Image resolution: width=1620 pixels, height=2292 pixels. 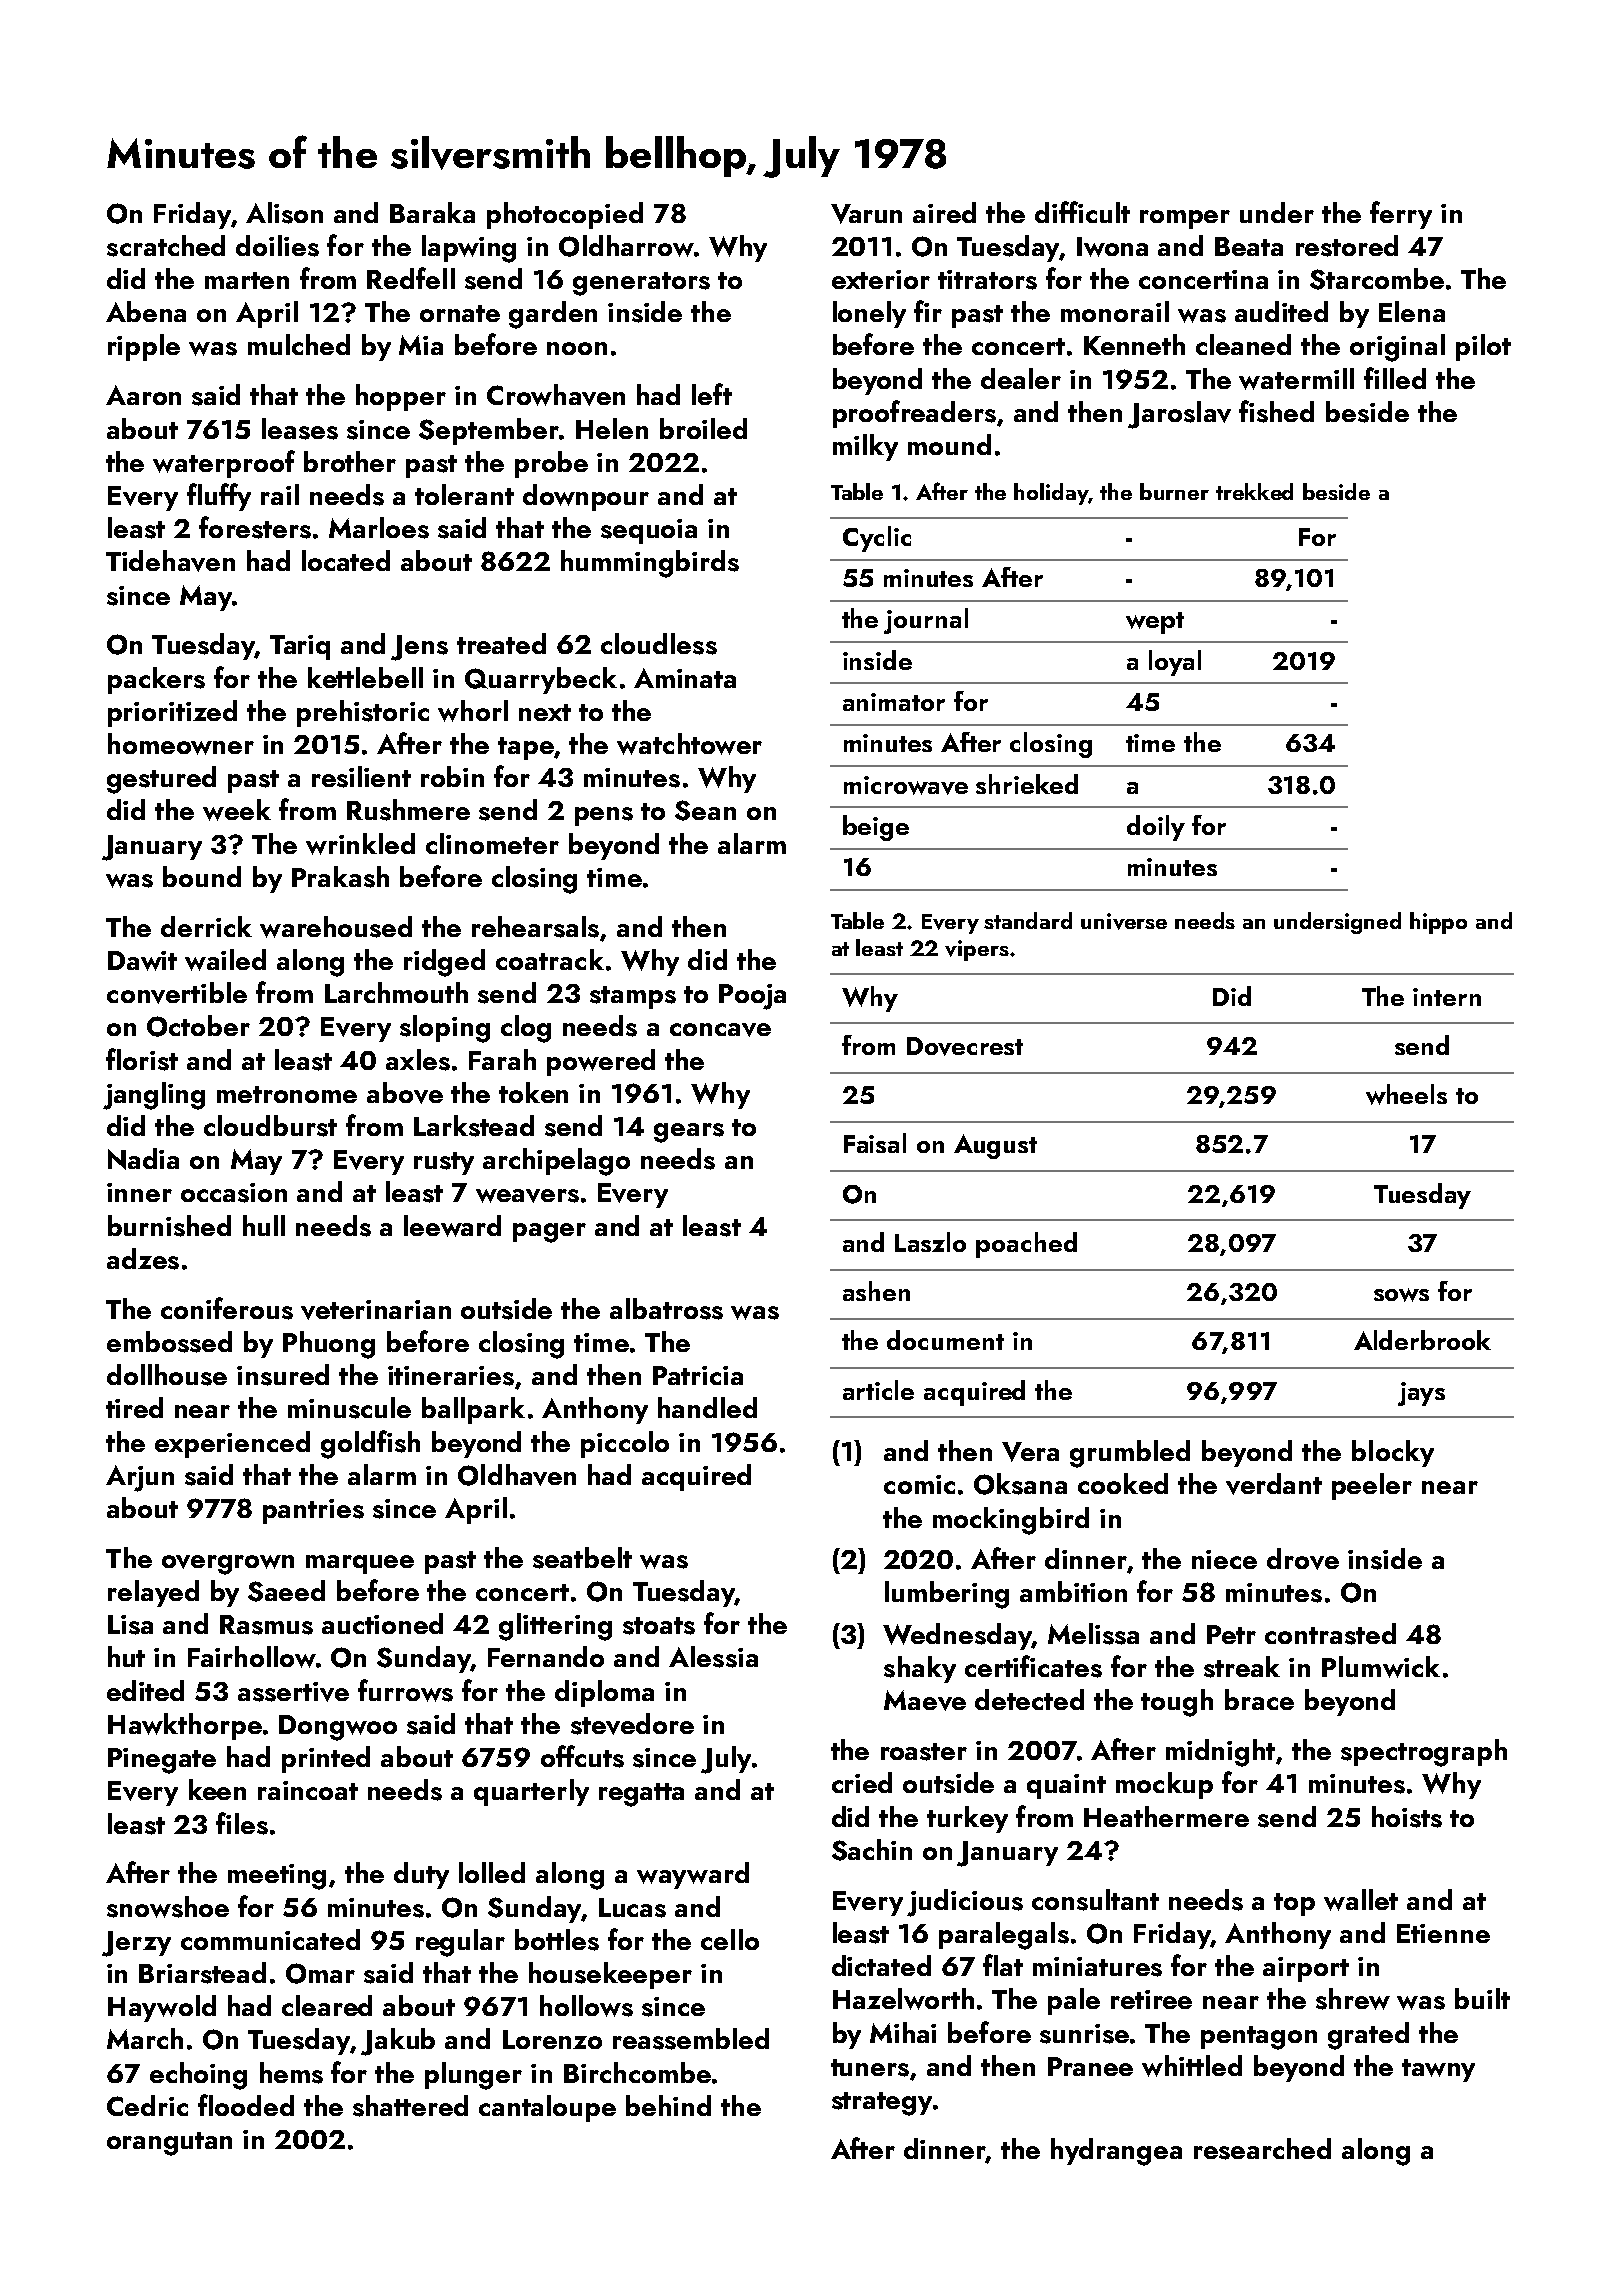 What do you see at coordinates (246, 2105) in the screenshot?
I see `flooded` at bounding box center [246, 2105].
